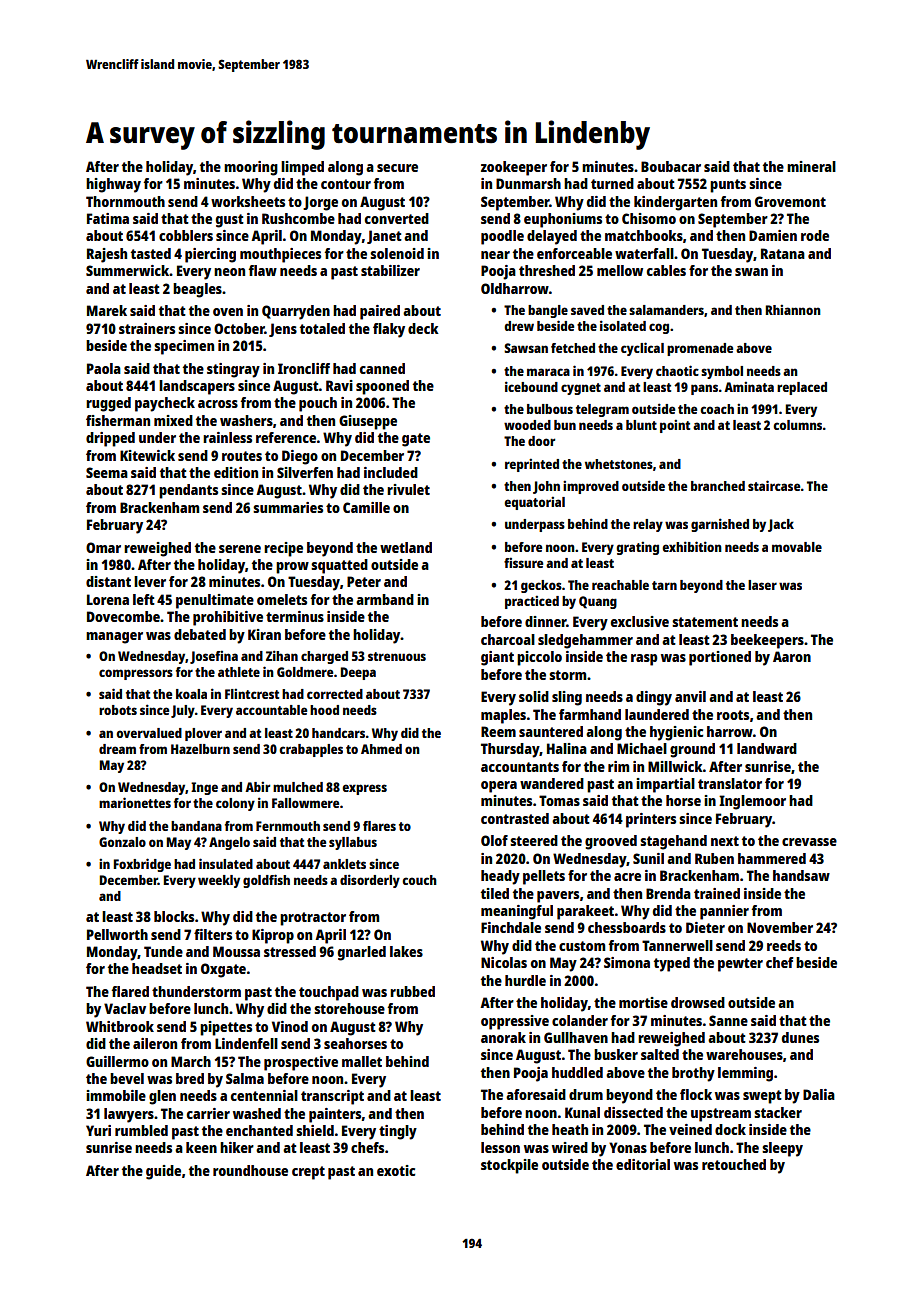 This screenshot has height=1314, width=924. What do you see at coordinates (514, 168) in the screenshot?
I see `zookeeper` at bounding box center [514, 168].
